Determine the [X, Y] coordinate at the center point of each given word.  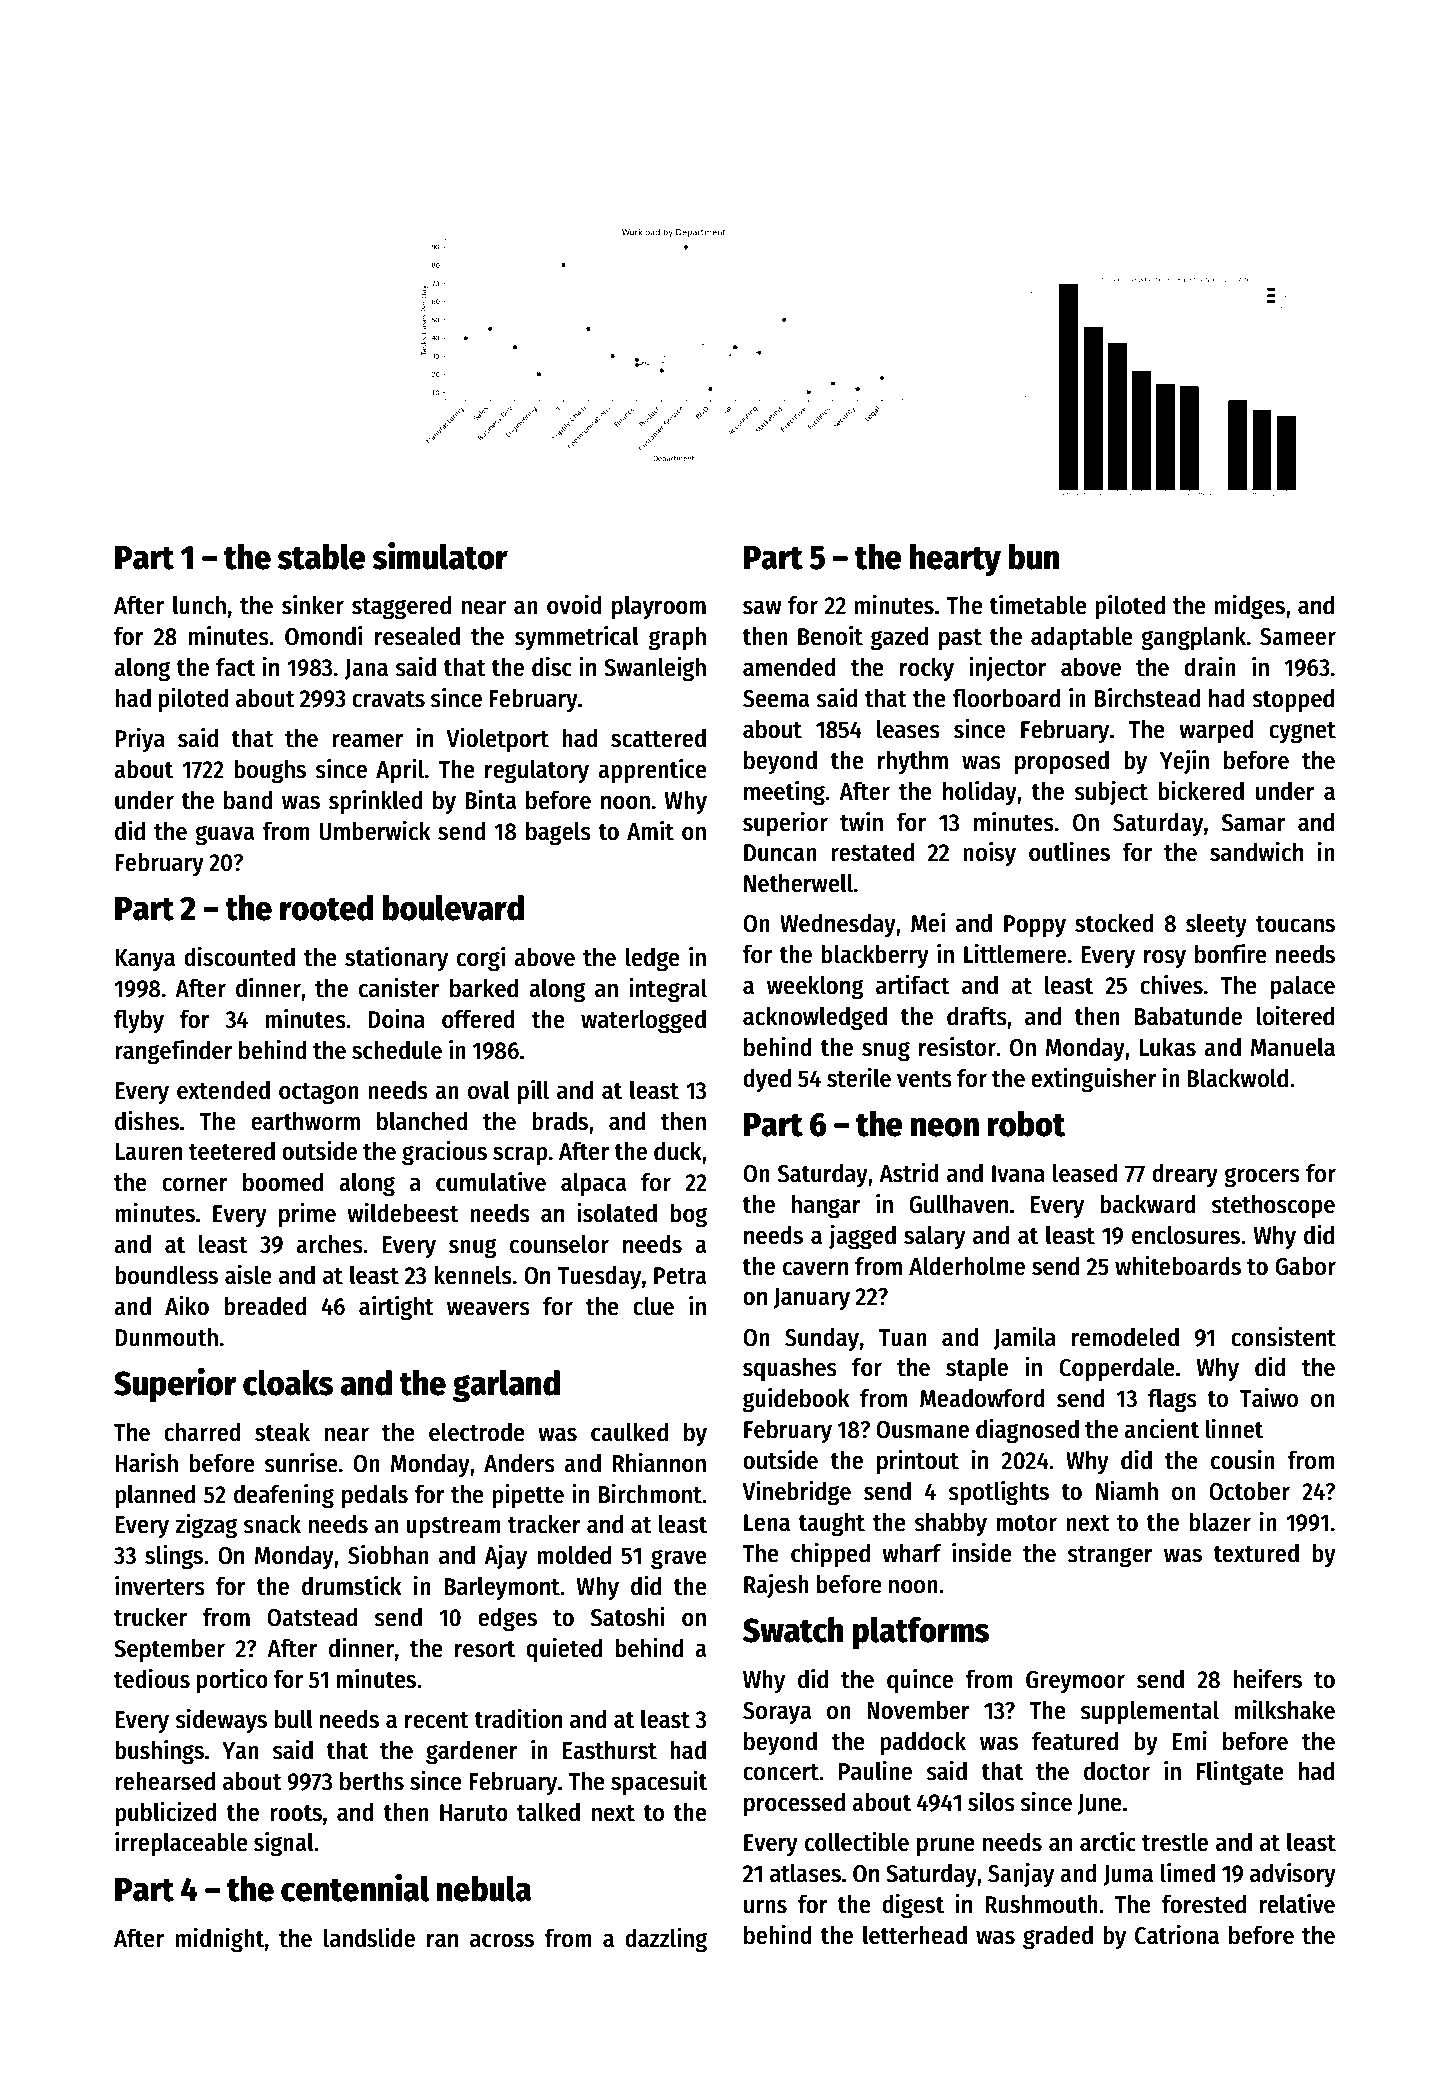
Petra [680, 1276]
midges [1249, 607]
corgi [481, 959]
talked [548, 1812]
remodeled [1125, 1337]
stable [321, 556]
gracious [444, 1153]
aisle [248, 1274]
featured [1075, 1741]
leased [1085, 1173]
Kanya [145, 960]
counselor [559, 1244]
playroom [659, 607]
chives [1171, 984]
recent [437, 1720]
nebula [484, 1888]
